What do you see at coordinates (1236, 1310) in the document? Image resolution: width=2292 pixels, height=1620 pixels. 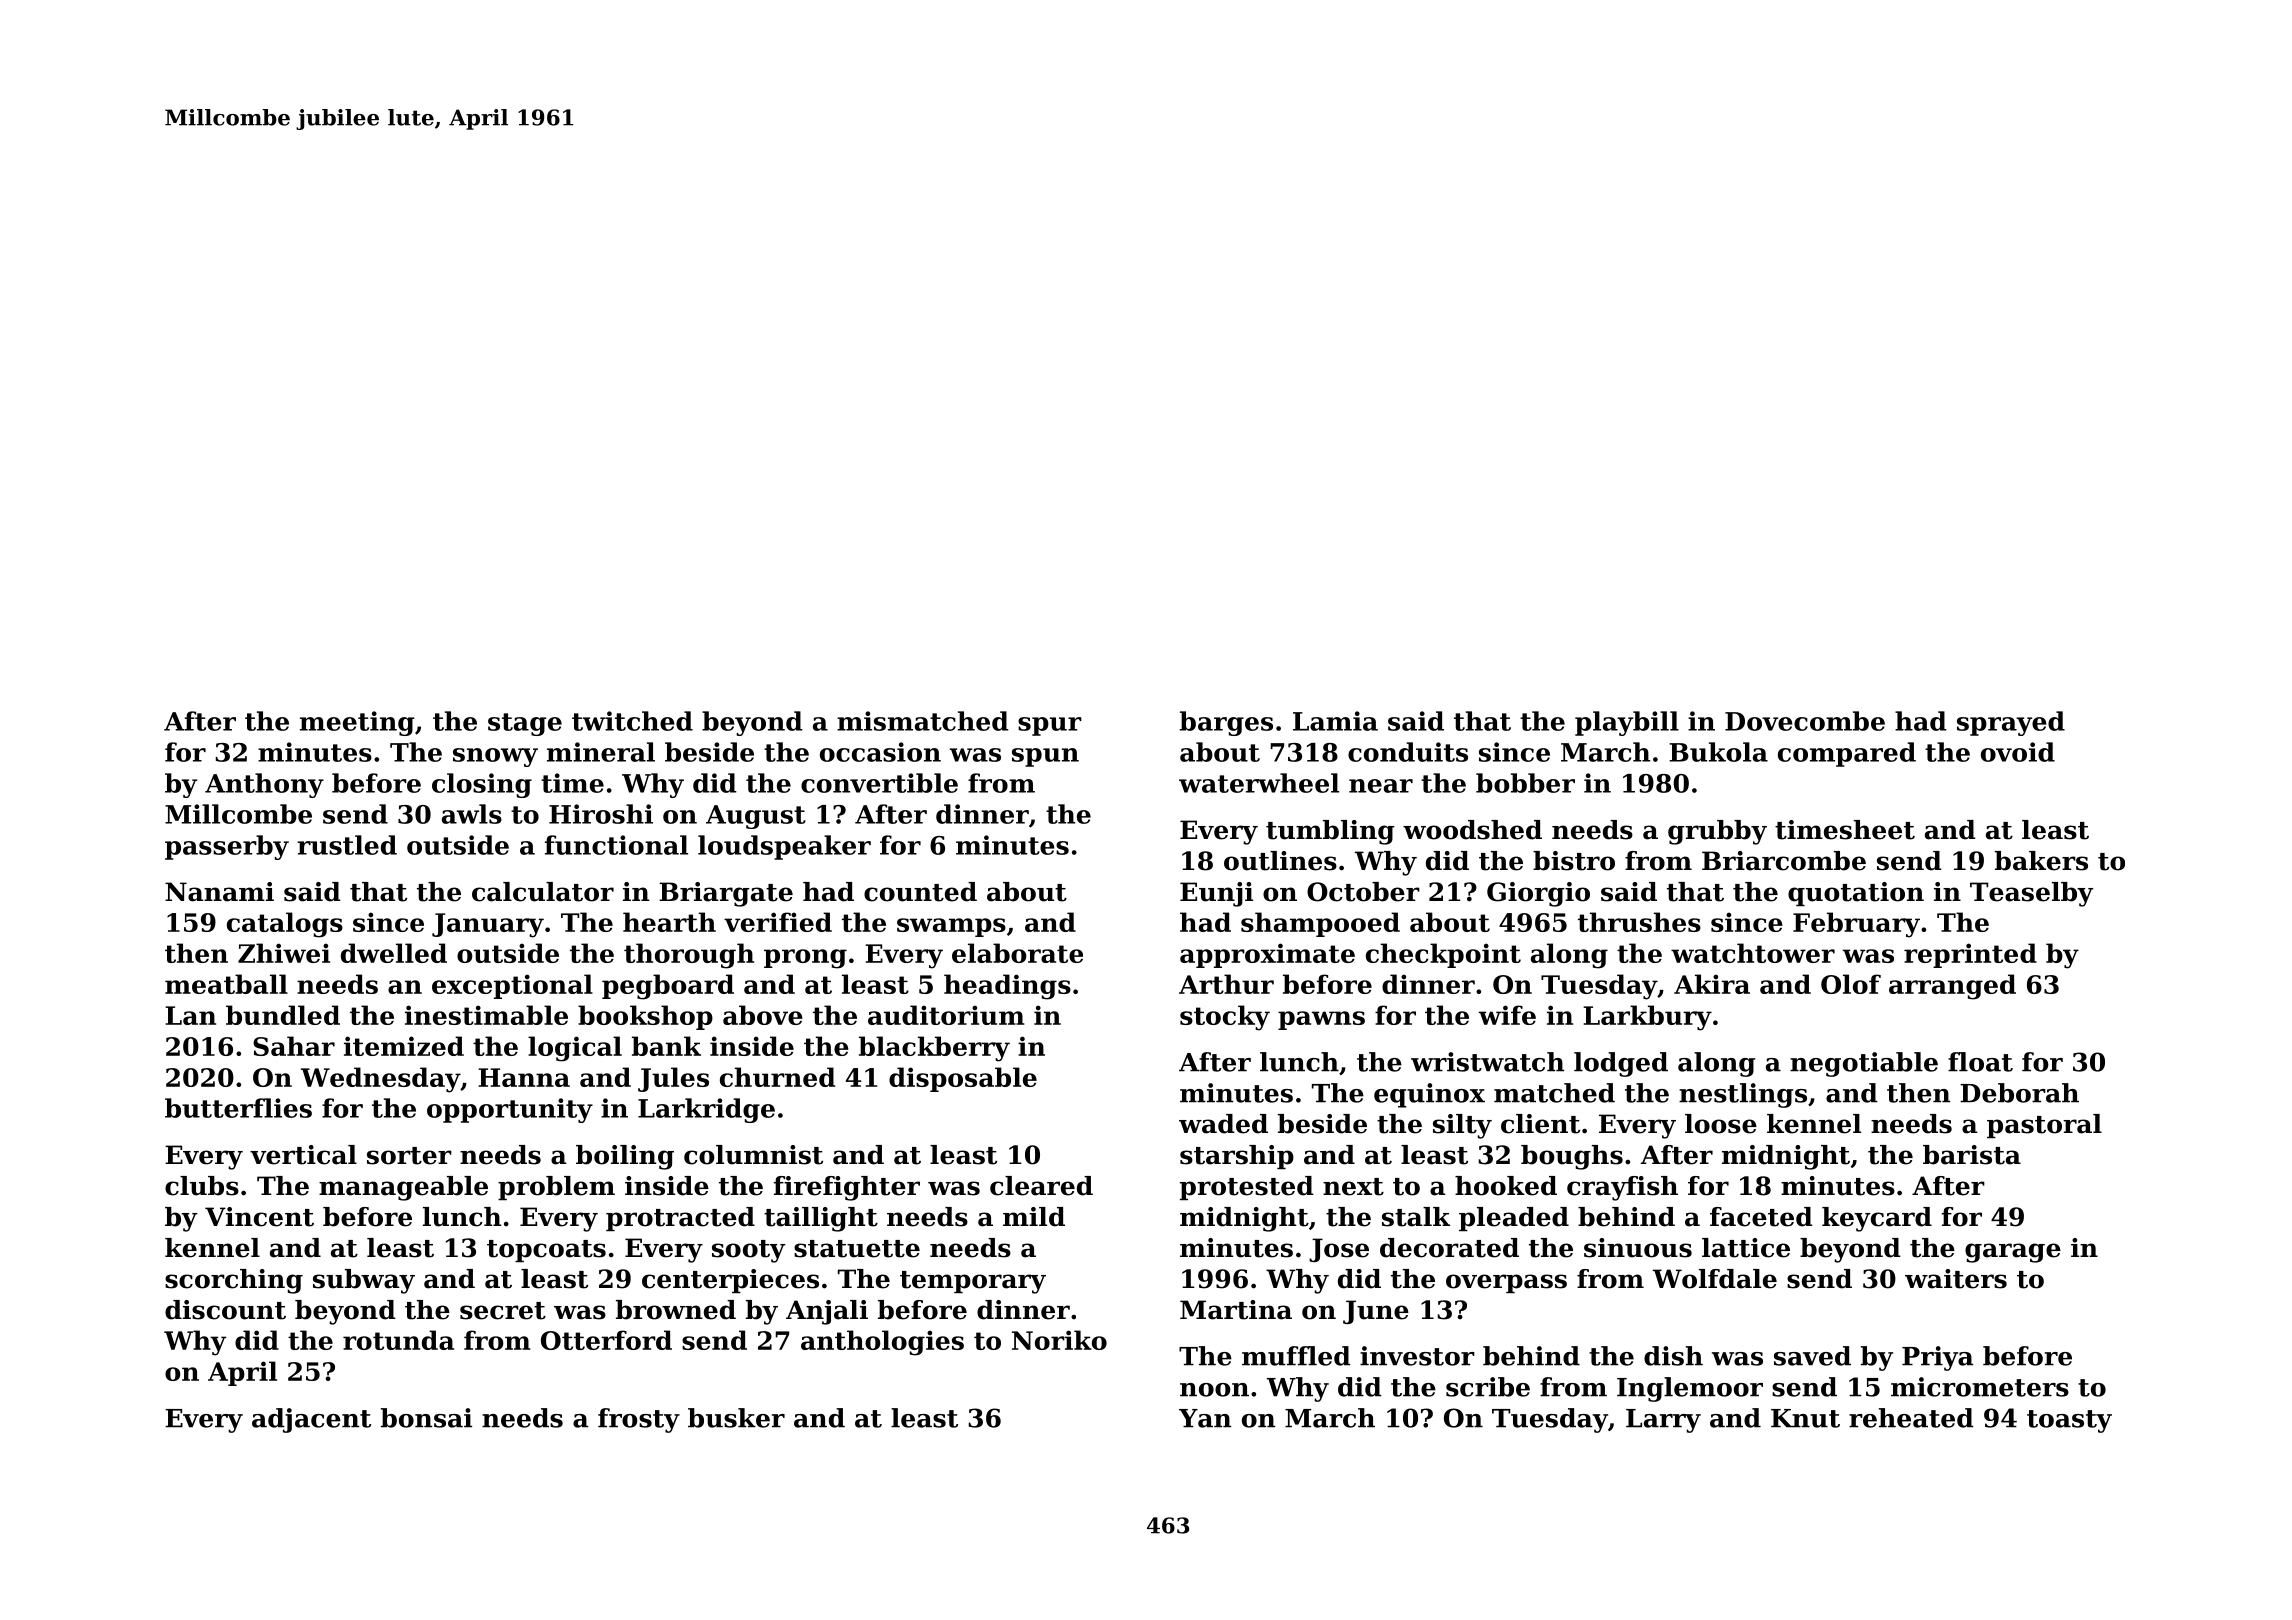 I see `Martina` at bounding box center [1236, 1310].
